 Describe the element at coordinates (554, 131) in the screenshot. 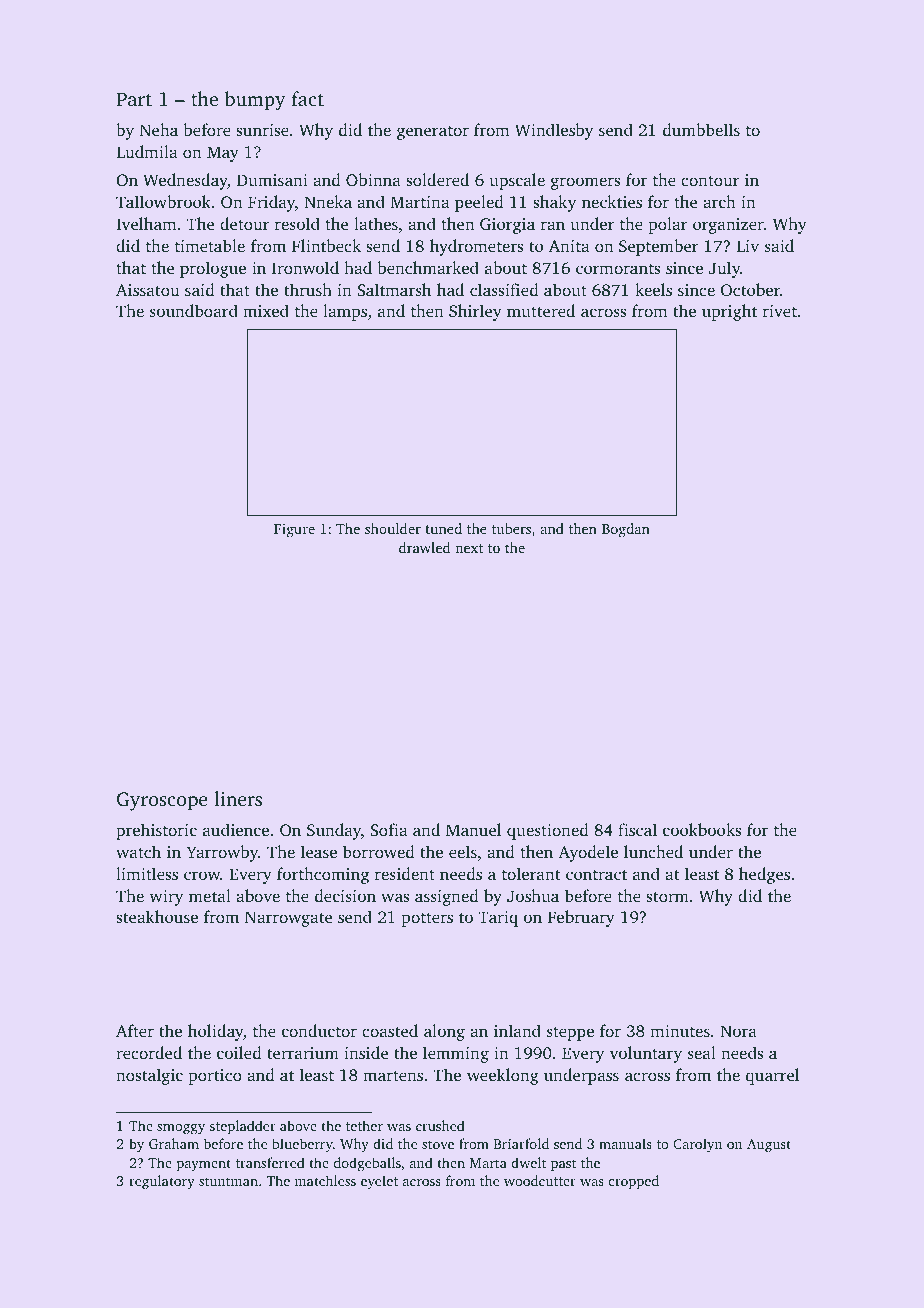

I see `Windlesby` at that location.
